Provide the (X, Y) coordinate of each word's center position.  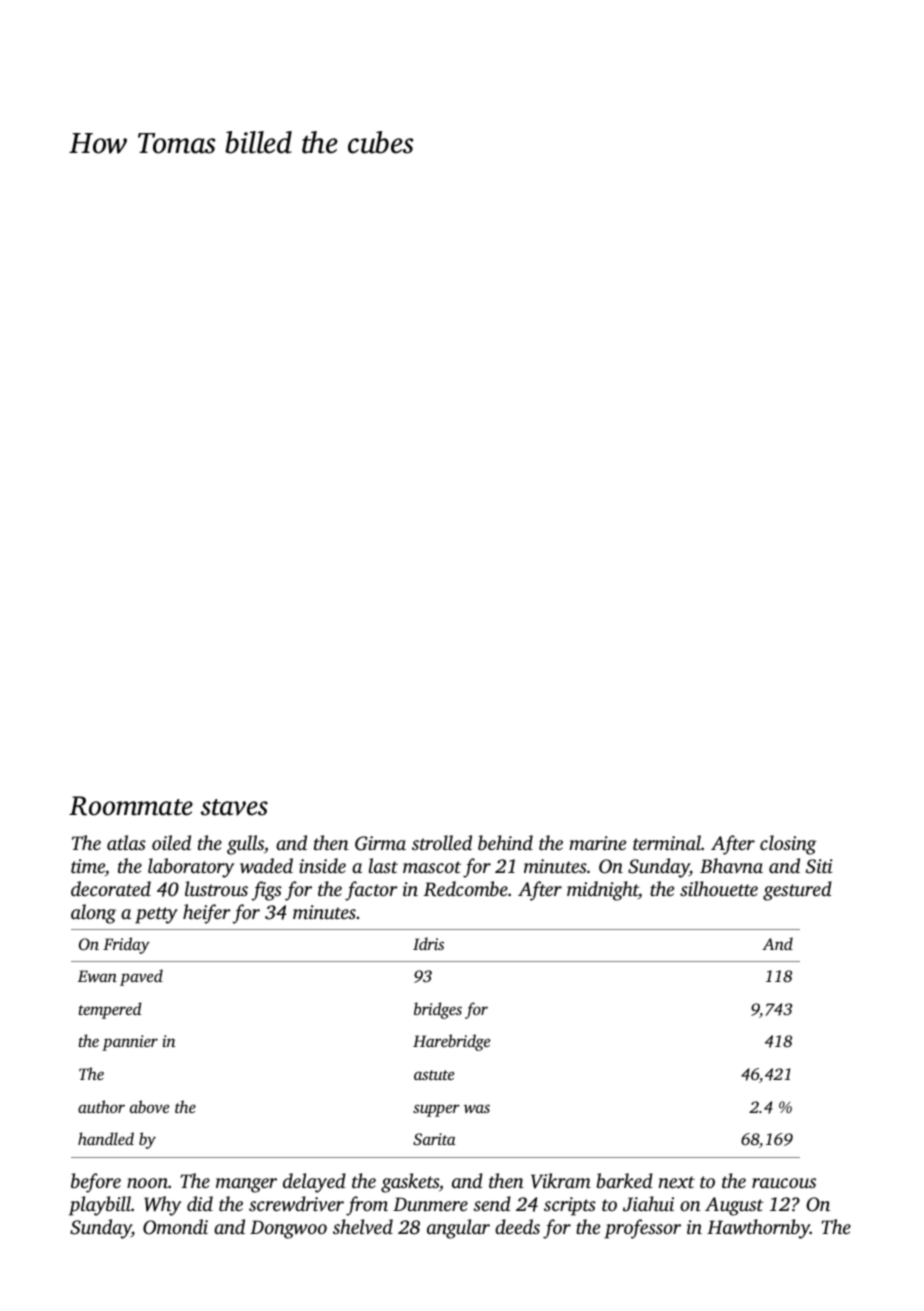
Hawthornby (758, 1229)
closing (788, 845)
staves (234, 807)
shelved (363, 1226)
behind (505, 842)
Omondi (175, 1227)
